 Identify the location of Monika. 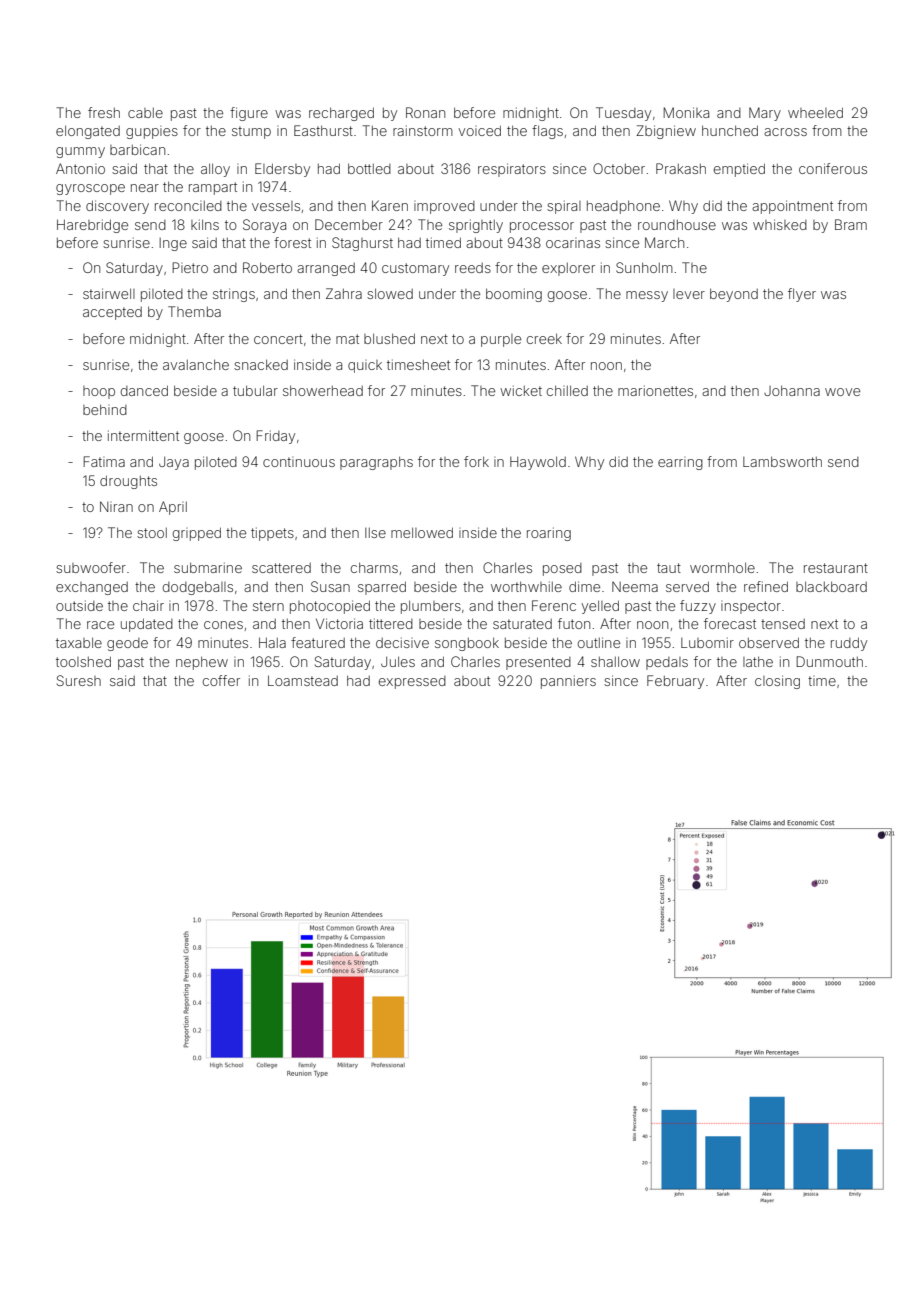
(686, 112).
